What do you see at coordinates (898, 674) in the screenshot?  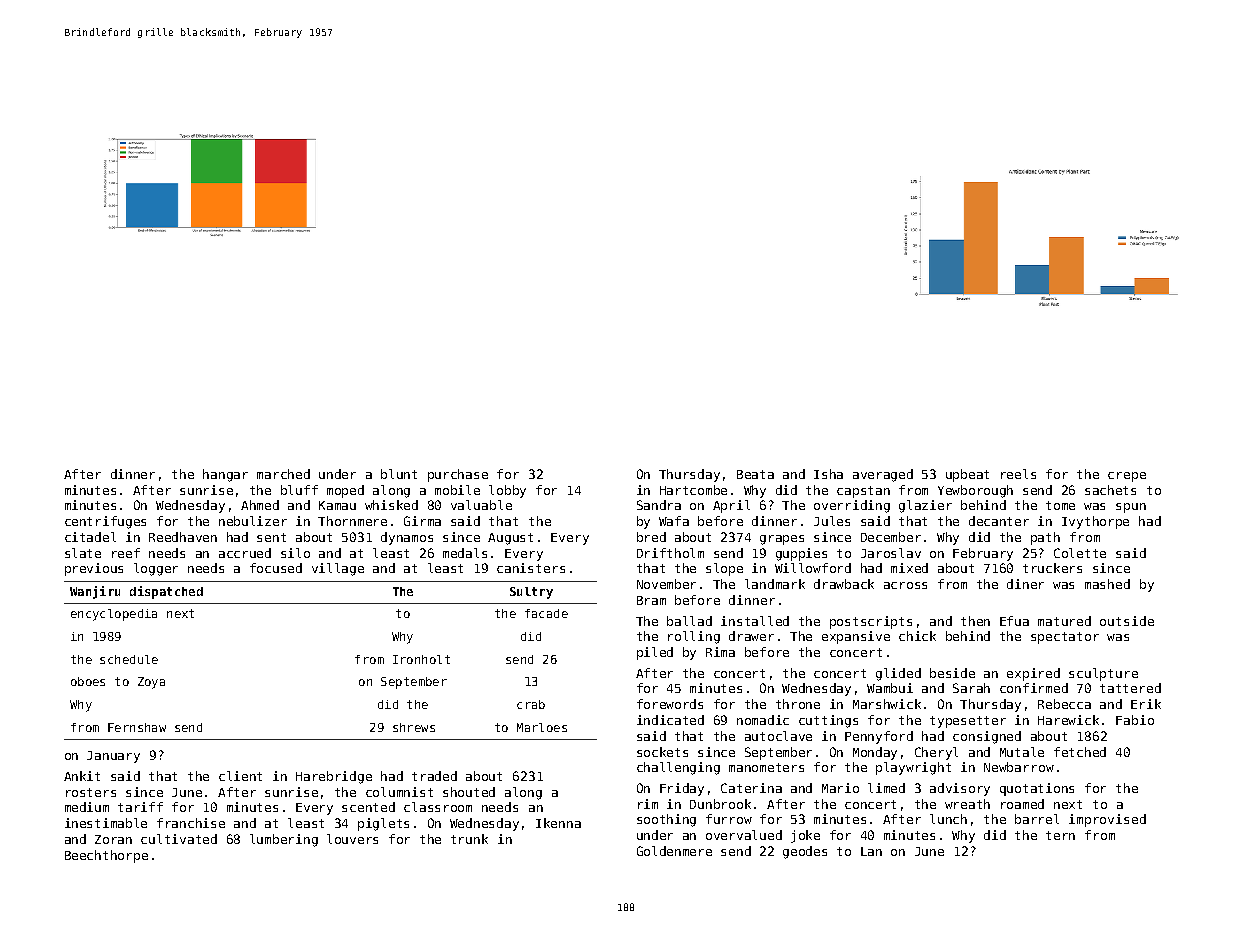 I see `glided` at bounding box center [898, 674].
